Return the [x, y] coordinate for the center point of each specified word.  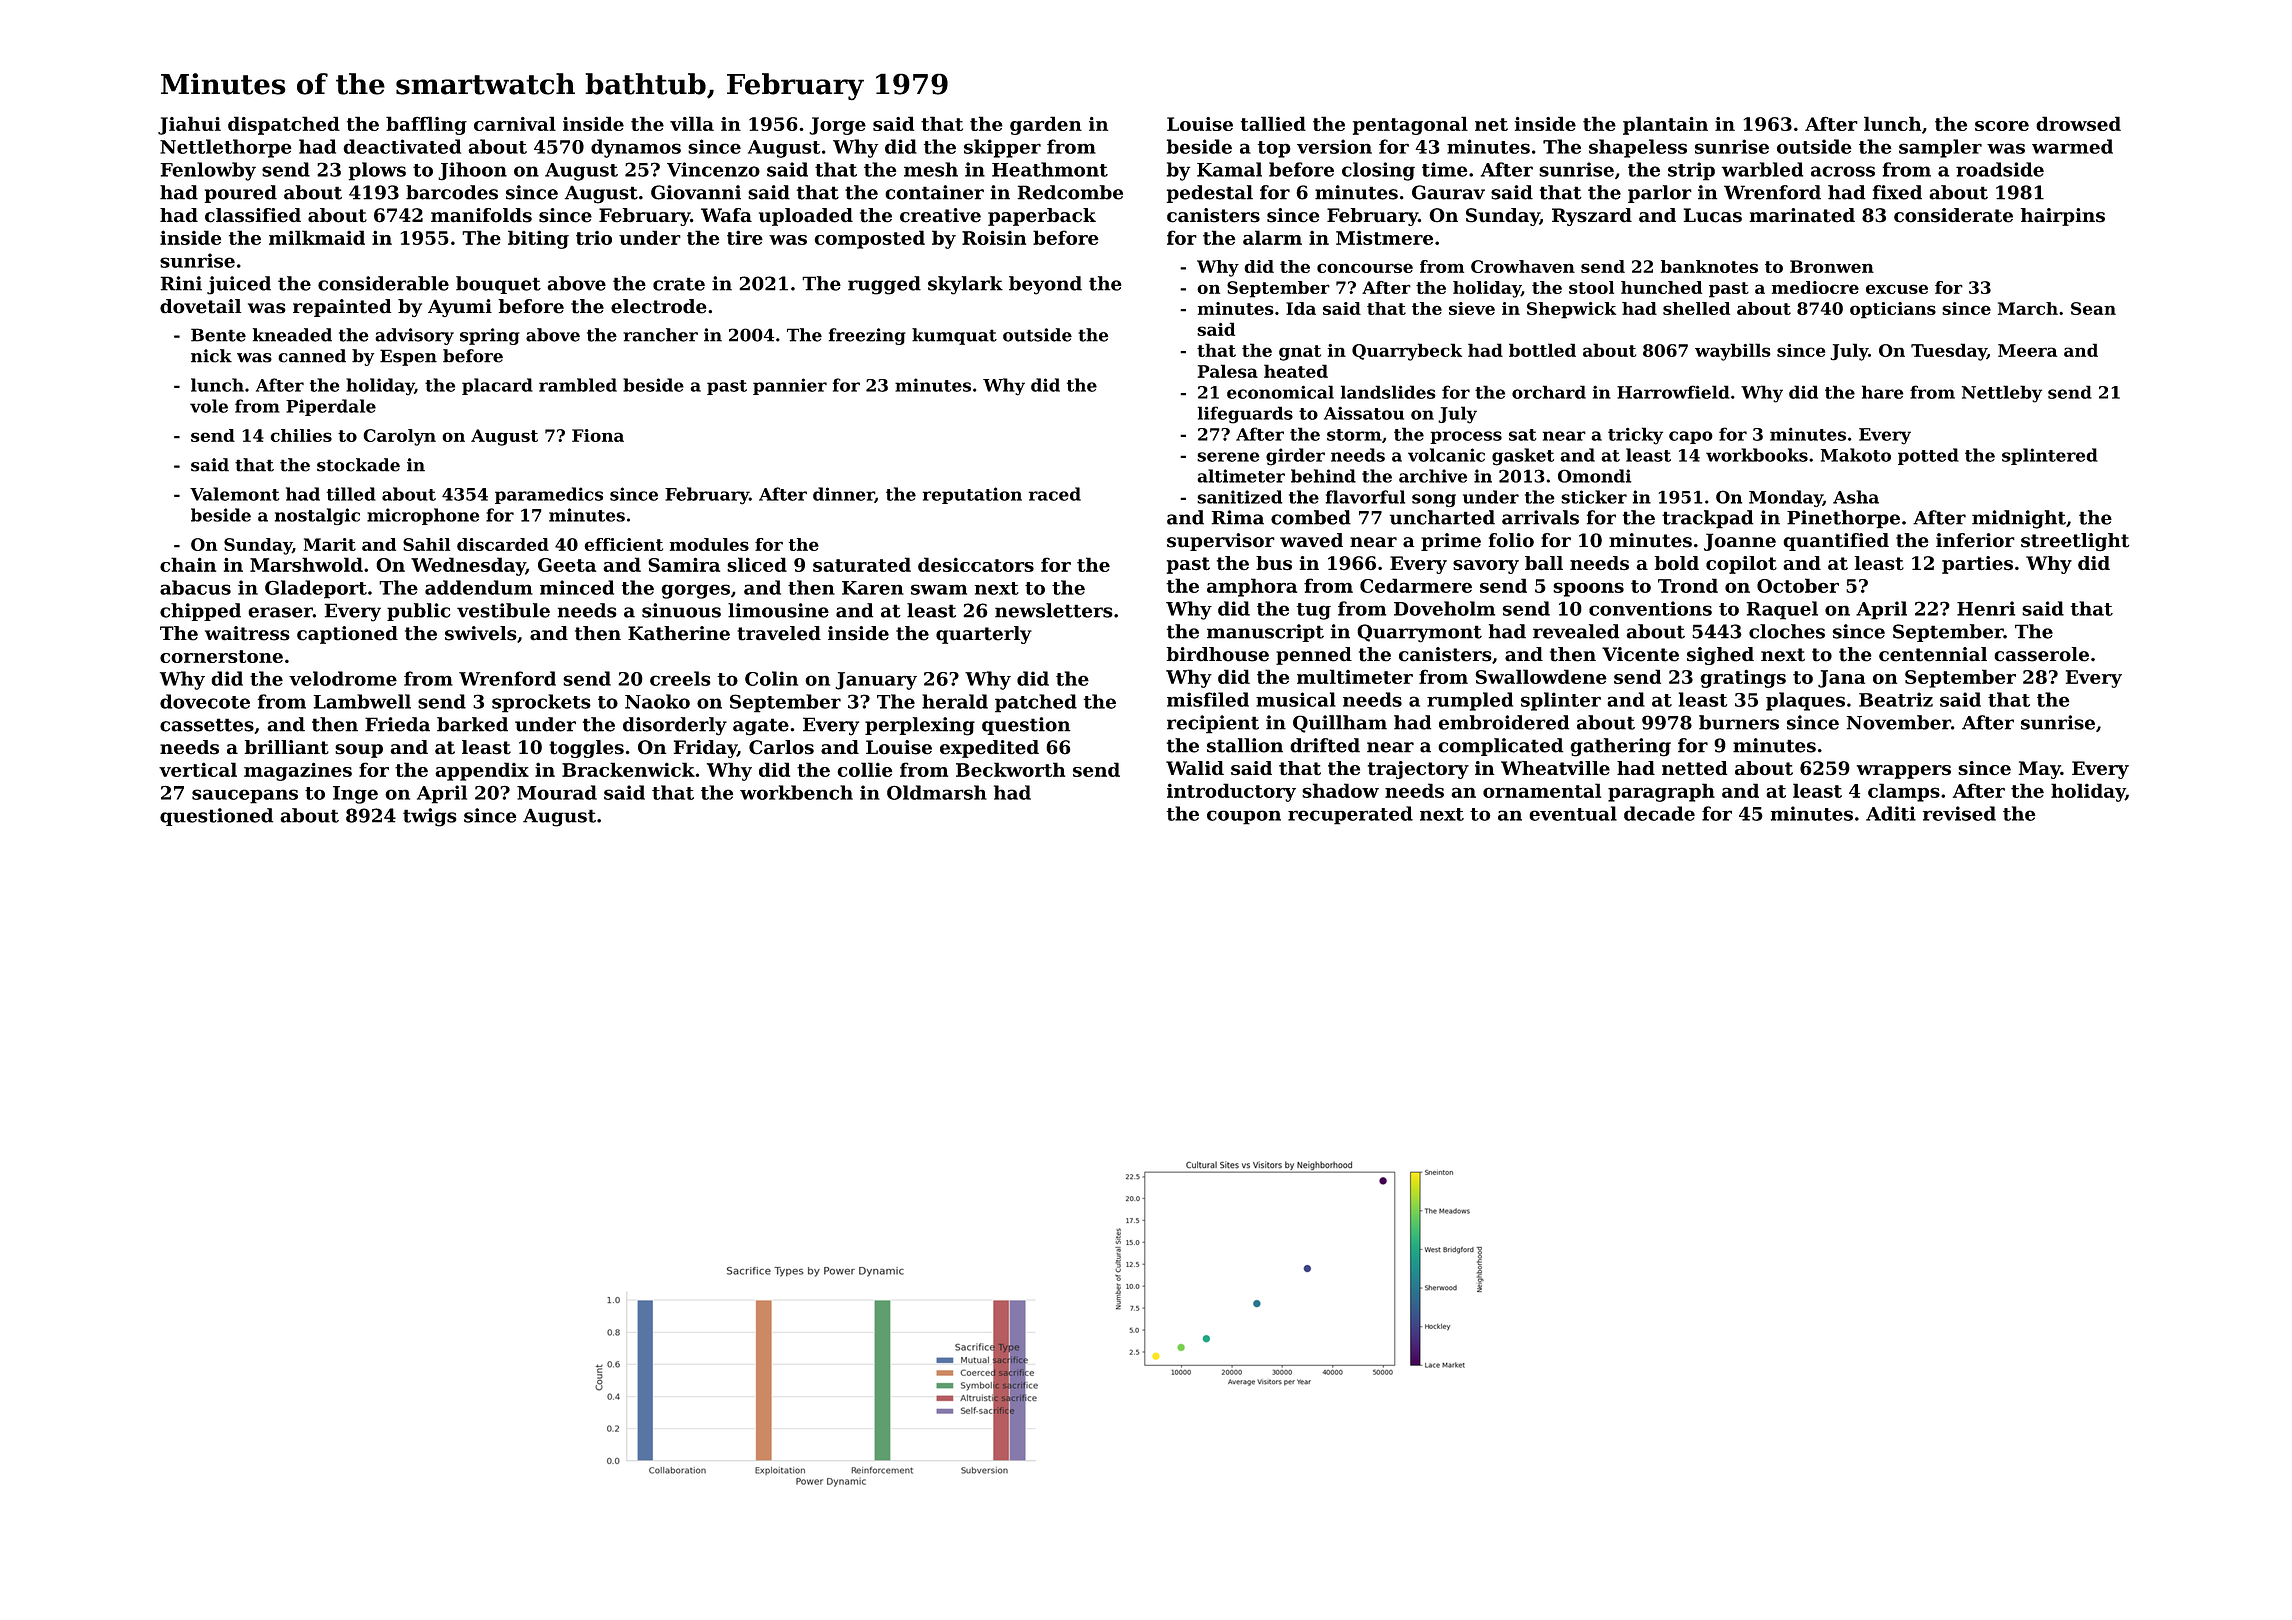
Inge [355, 795]
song [1434, 500]
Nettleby [2002, 394]
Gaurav [1448, 192]
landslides [1388, 392]
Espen [408, 357]
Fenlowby [208, 171]
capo [1691, 437]
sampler [1940, 148]
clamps [1904, 792]
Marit [330, 544]
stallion [1245, 745]
